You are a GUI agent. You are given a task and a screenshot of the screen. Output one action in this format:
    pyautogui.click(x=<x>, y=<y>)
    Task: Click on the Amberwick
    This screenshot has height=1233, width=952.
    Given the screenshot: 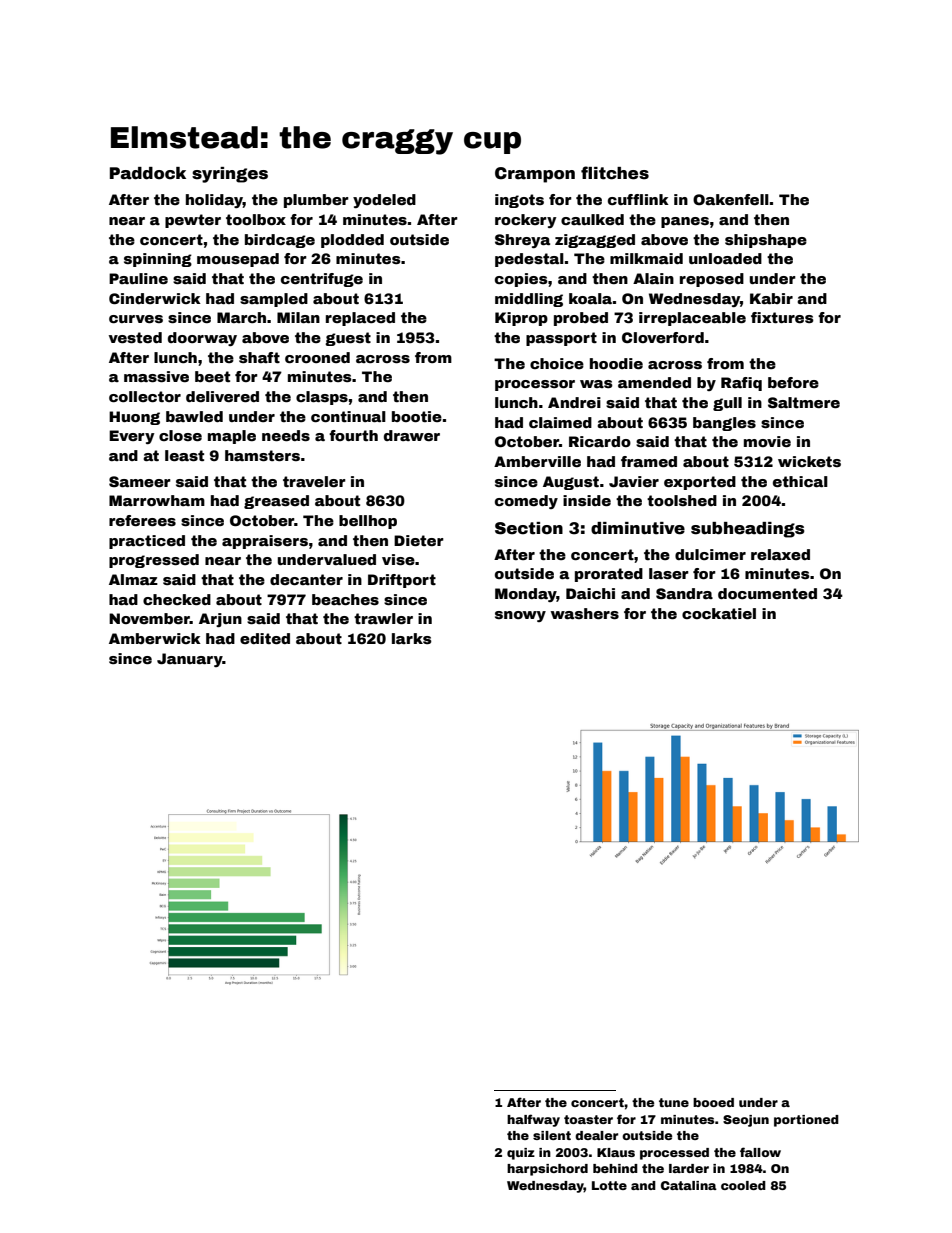 What is the action you would take?
    pyautogui.click(x=155, y=638)
